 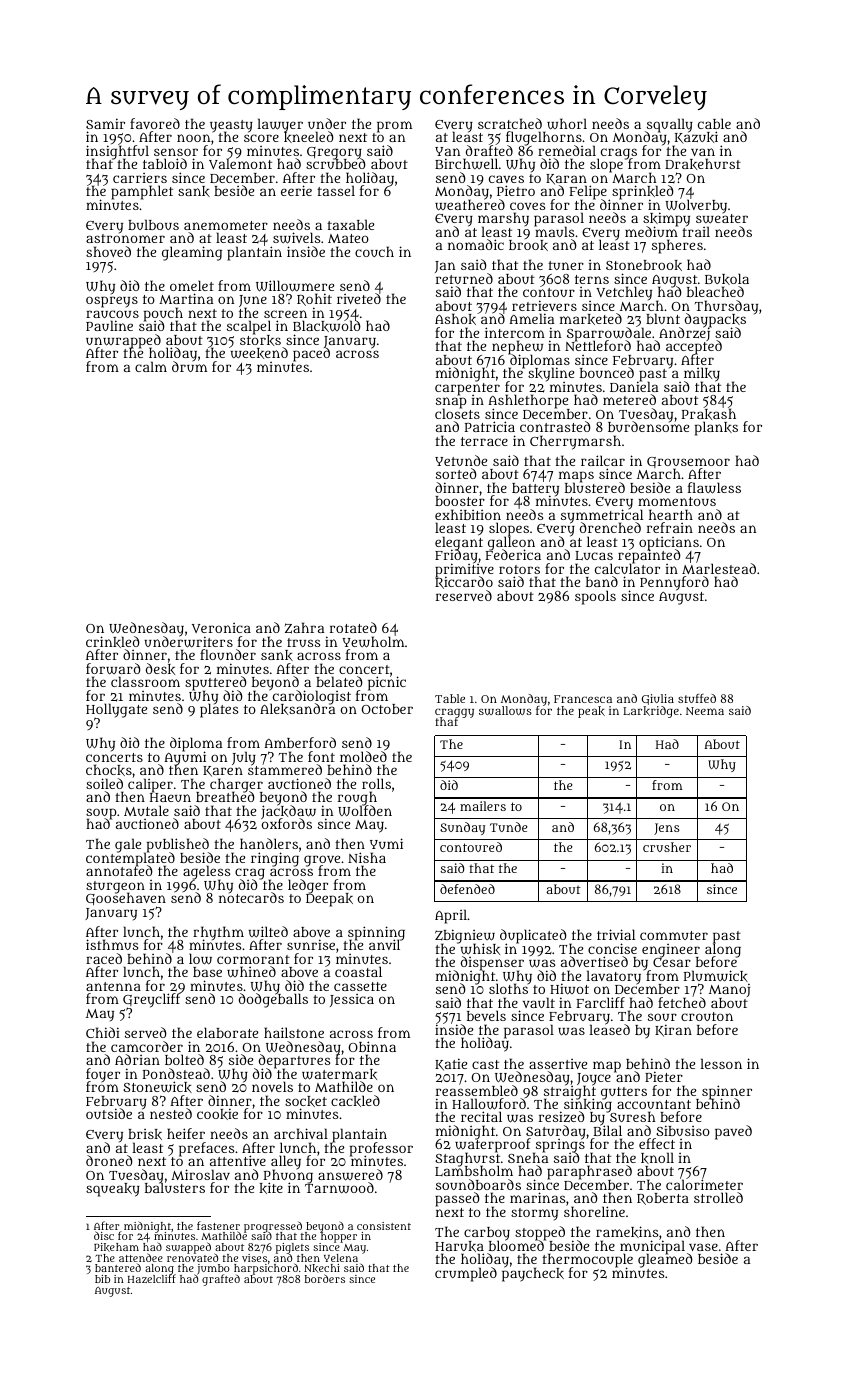 What do you see at coordinates (192, 285) in the screenshot?
I see `omelet` at bounding box center [192, 285].
